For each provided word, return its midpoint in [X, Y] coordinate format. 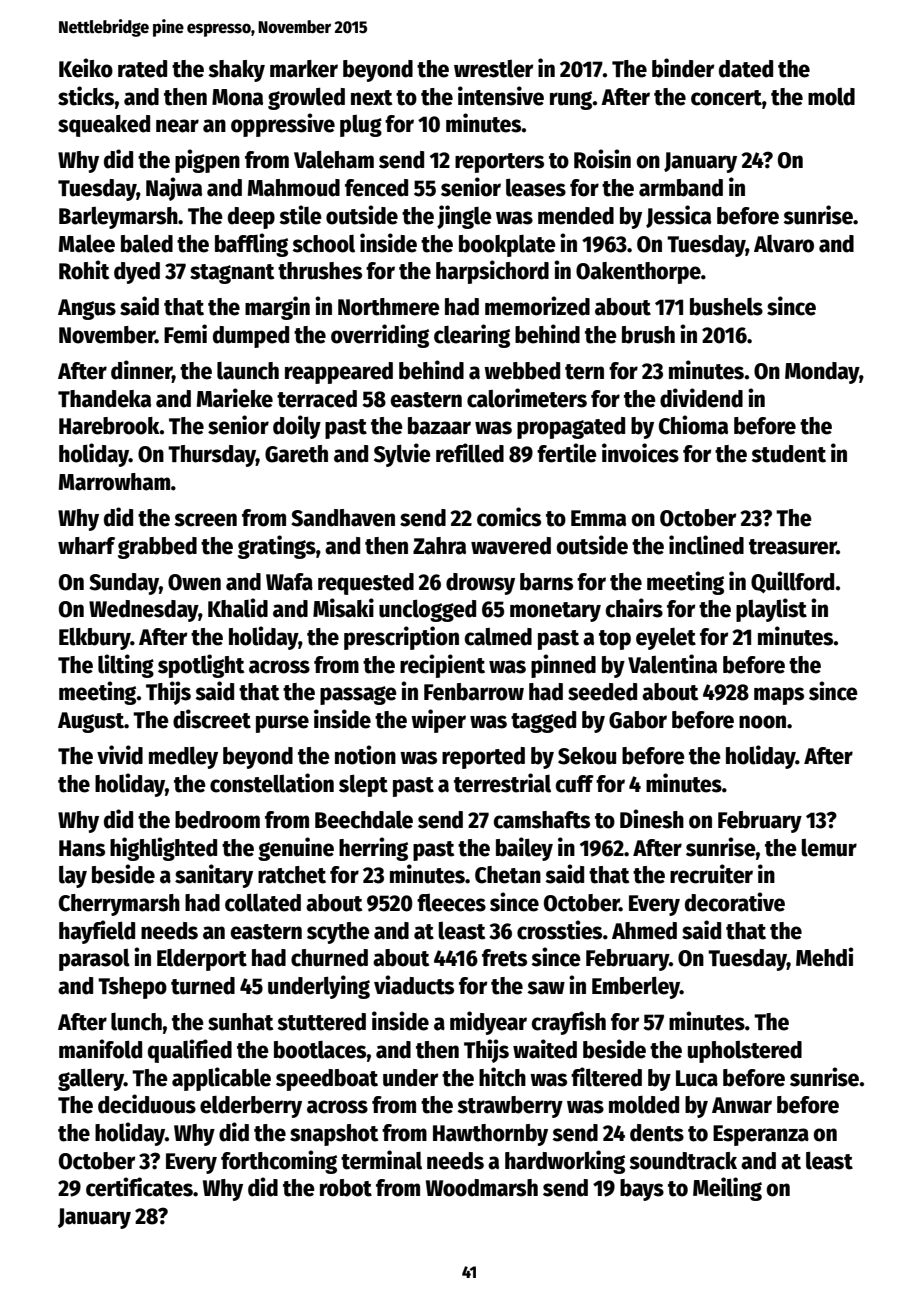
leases [536, 188]
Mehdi [824, 957]
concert [726, 98]
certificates [139, 1187]
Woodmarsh [482, 1188]
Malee [87, 244]
